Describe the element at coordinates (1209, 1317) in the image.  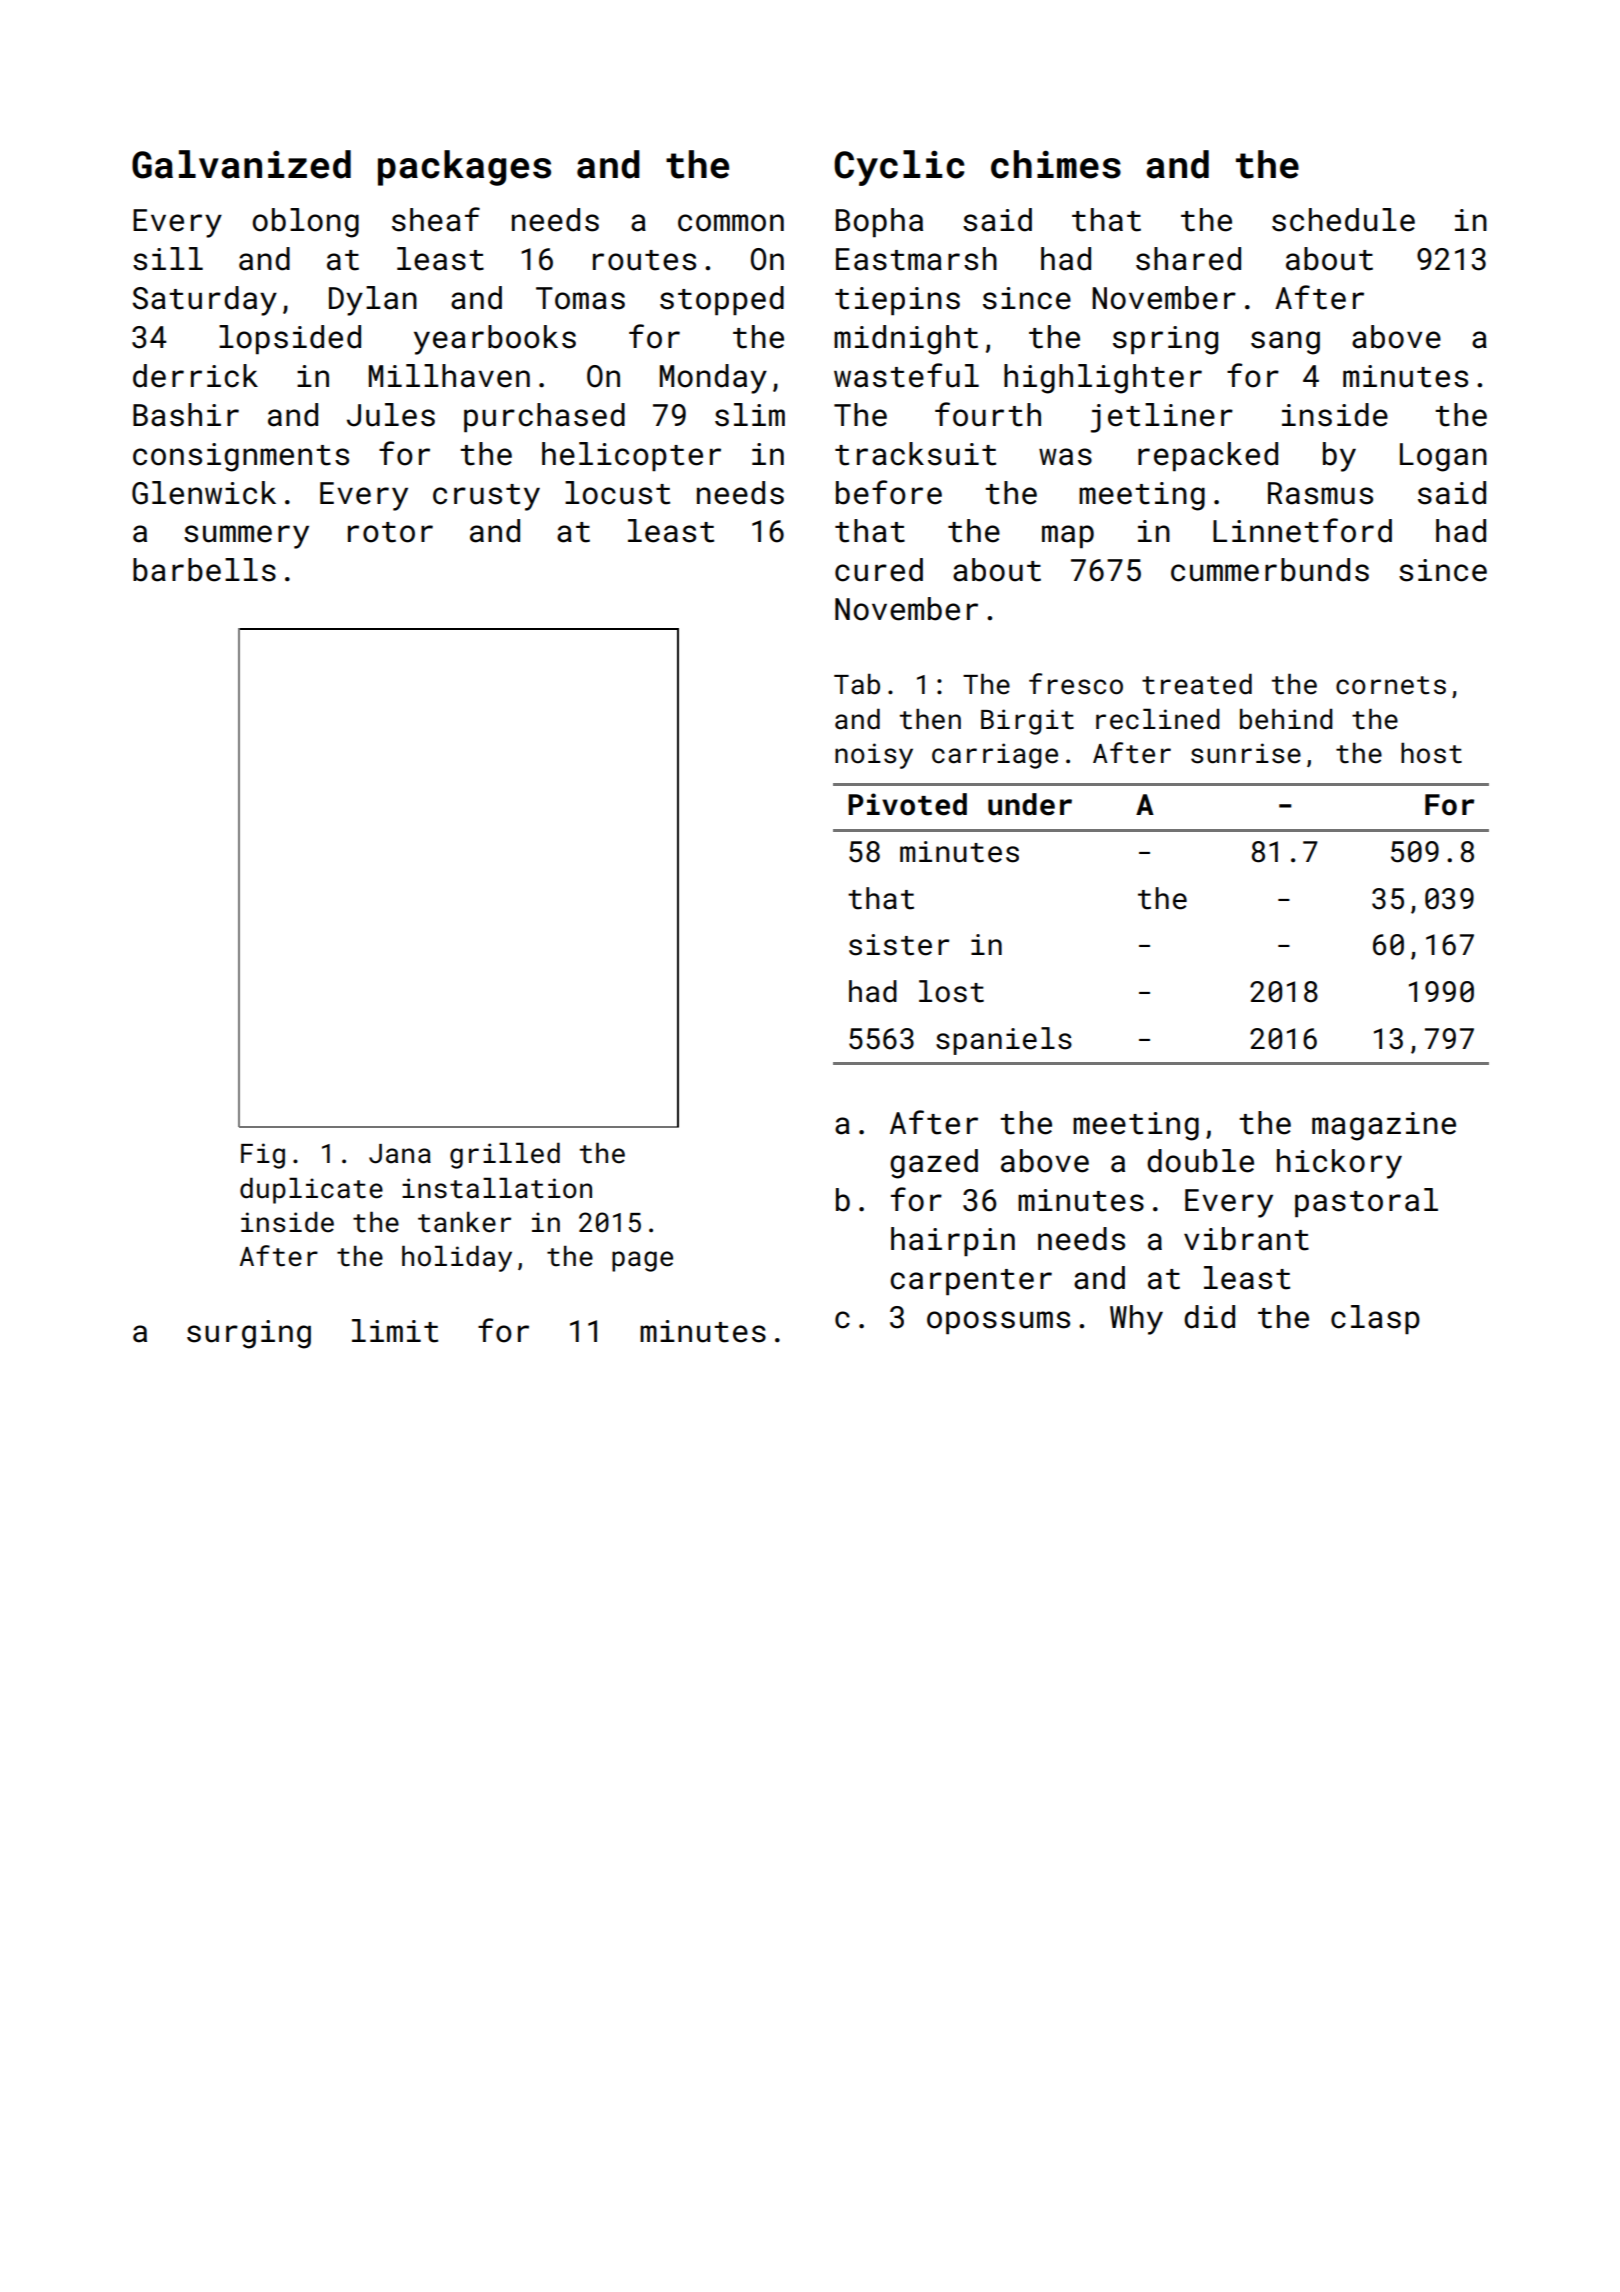
I see `did` at that location.
